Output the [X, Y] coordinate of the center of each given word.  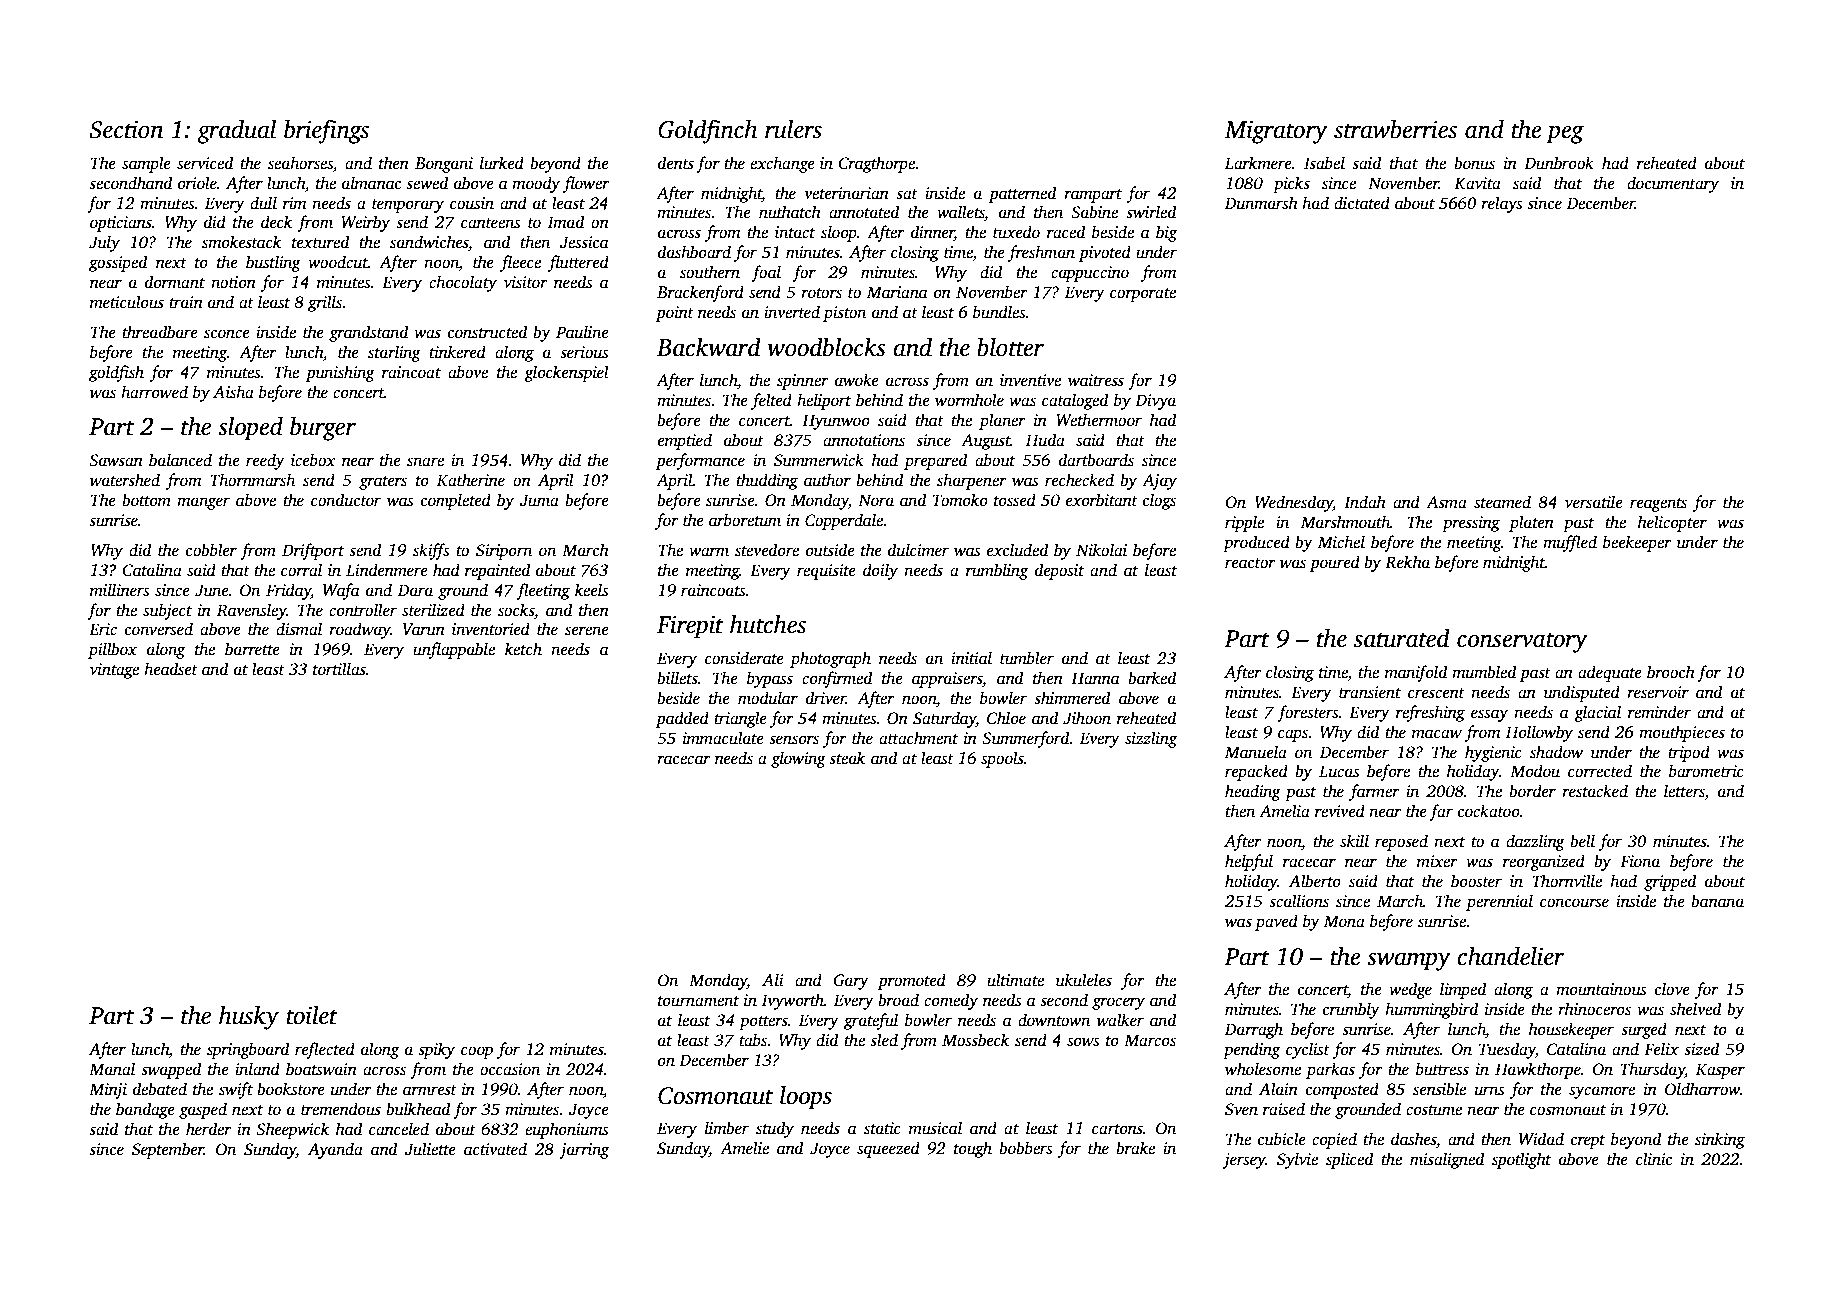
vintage [114, 671]
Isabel [1324, 163]
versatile [1594, 502]
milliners [119, 590]
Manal [112, 1068]
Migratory [1276, 132]
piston [844, 314]
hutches [768, 624]
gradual [236, 131]
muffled [1570, 543]
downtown [1054, 1020]
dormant [175, 282]
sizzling [1151, 739]
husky [249, 1017]
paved [1276, 922]
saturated [1402, 638]
